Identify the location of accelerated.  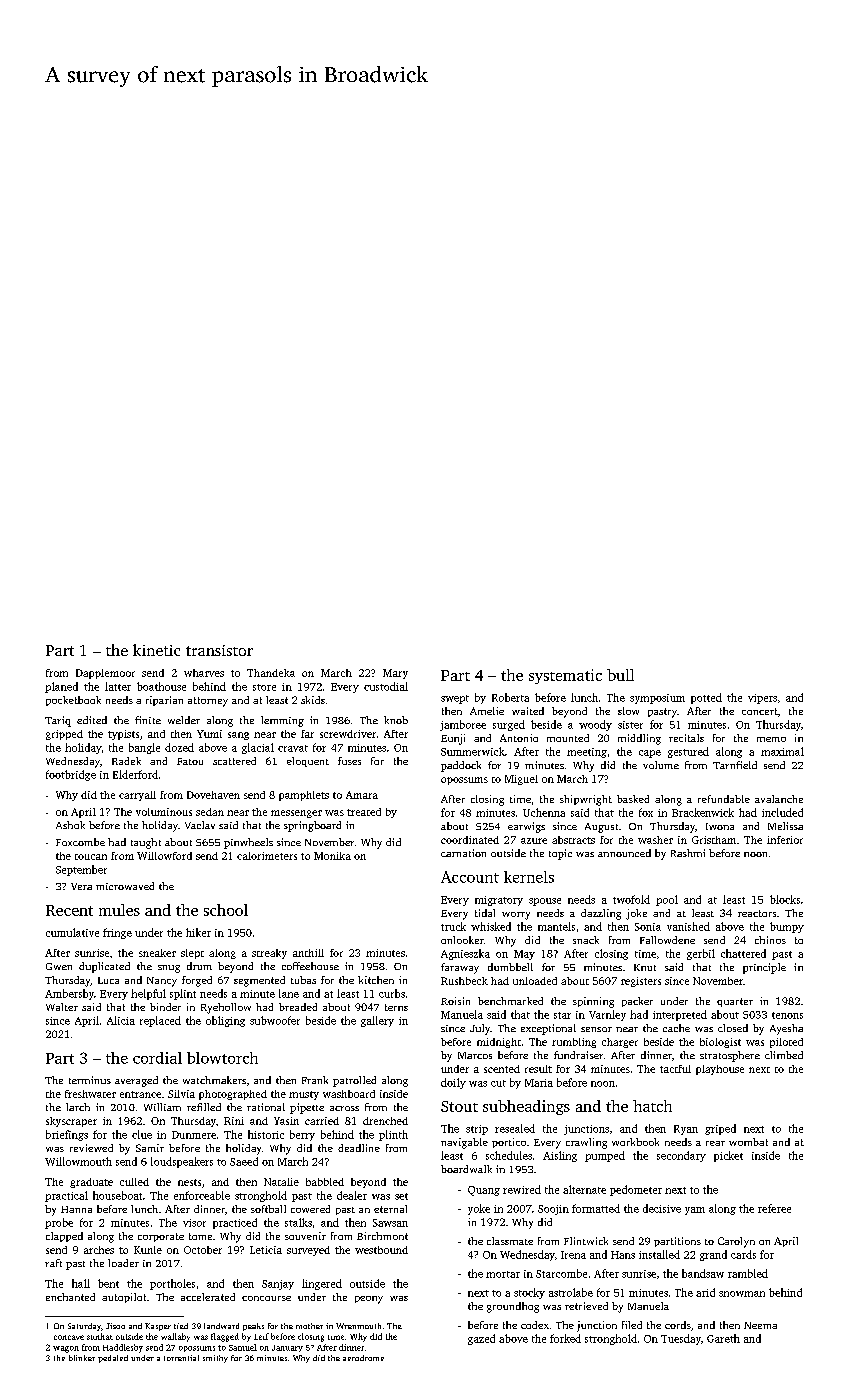
(208, 1297).
